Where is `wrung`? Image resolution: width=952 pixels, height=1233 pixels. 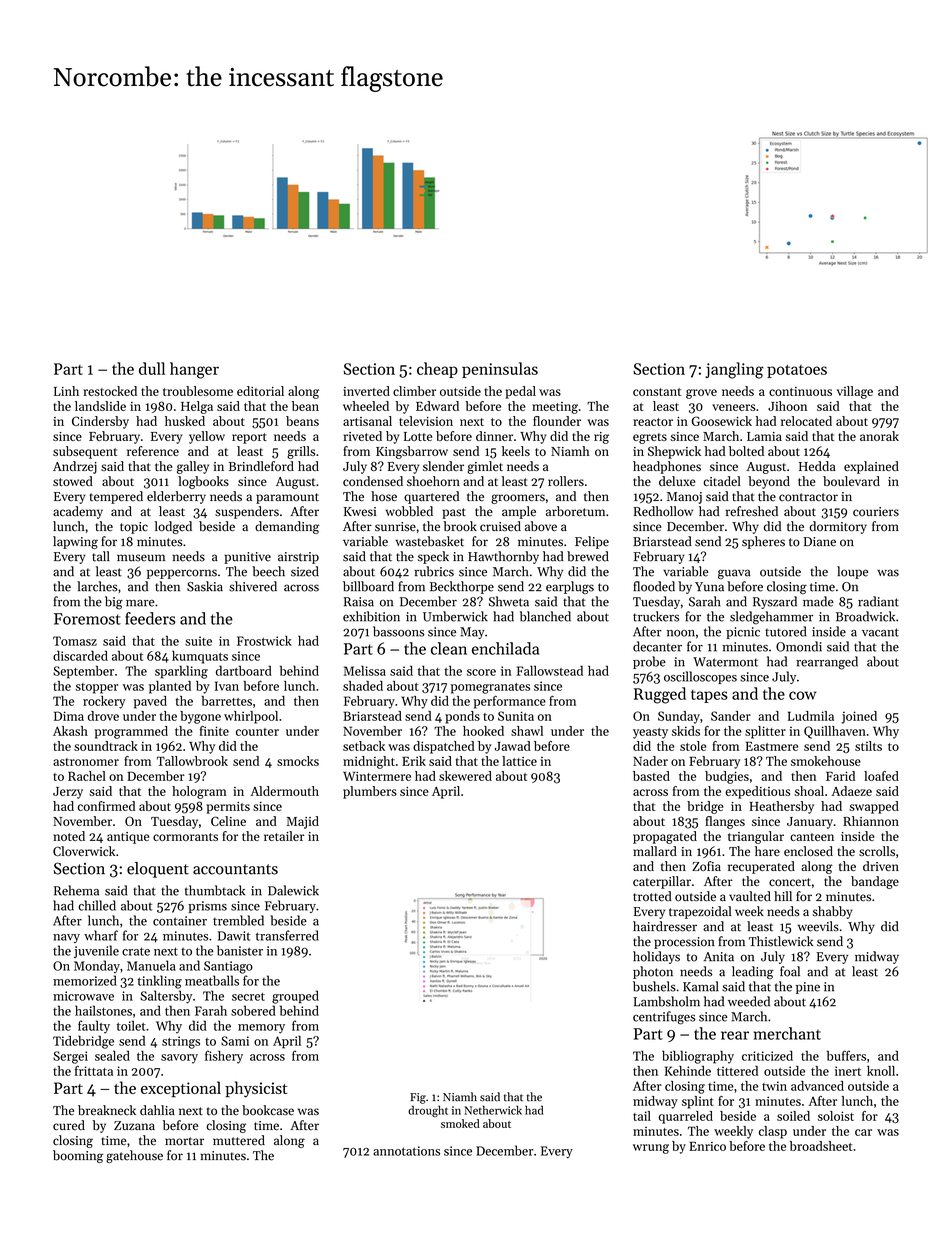 wrung is located at coordinates (651, 1149).
